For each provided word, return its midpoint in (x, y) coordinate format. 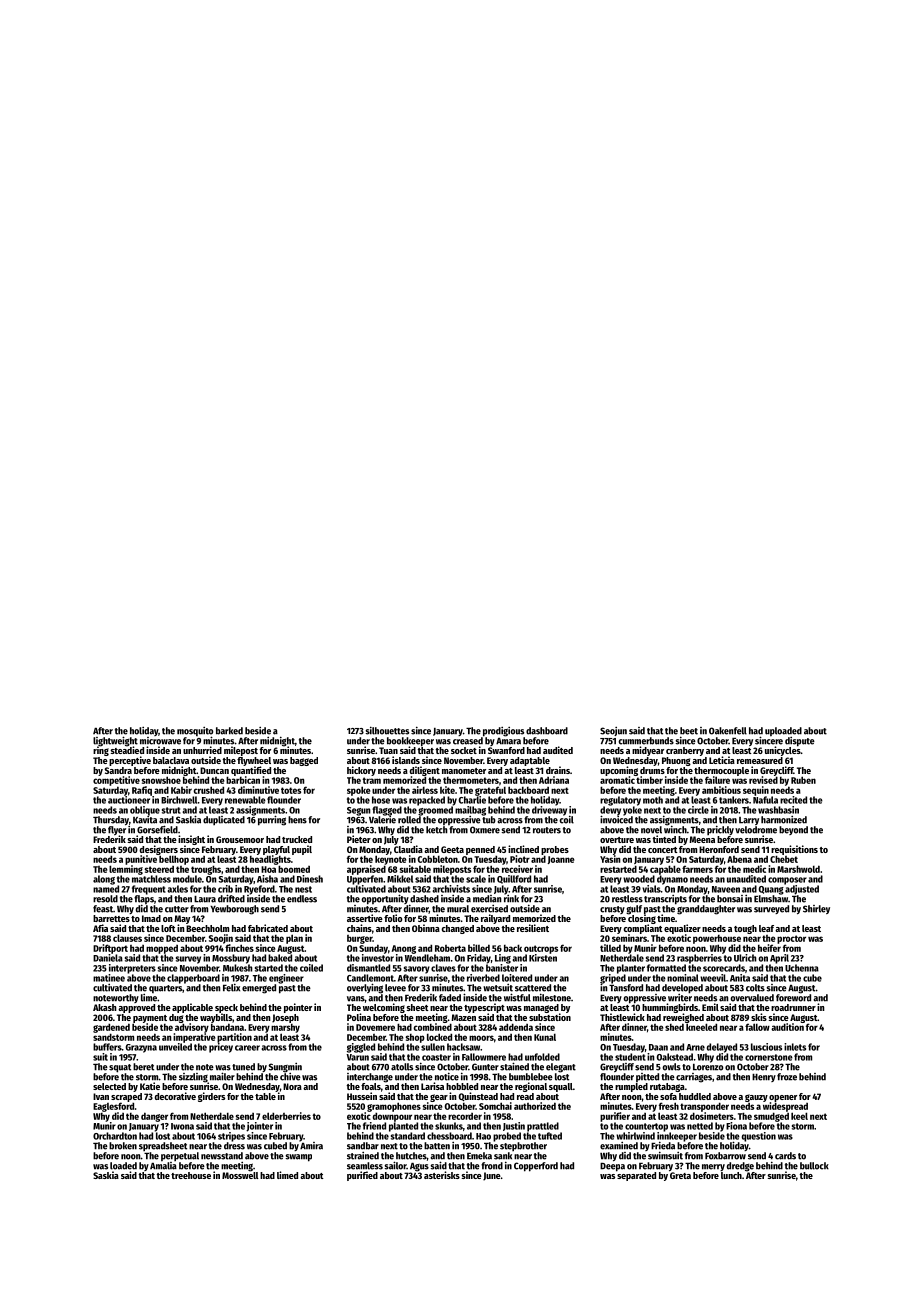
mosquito (195, 732)
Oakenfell (728, 731)
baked (280, 958)
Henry (764, 1078)
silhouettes (387, 730)
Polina (359, 1017)
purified (362, 1176)
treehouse (191, 1175)
